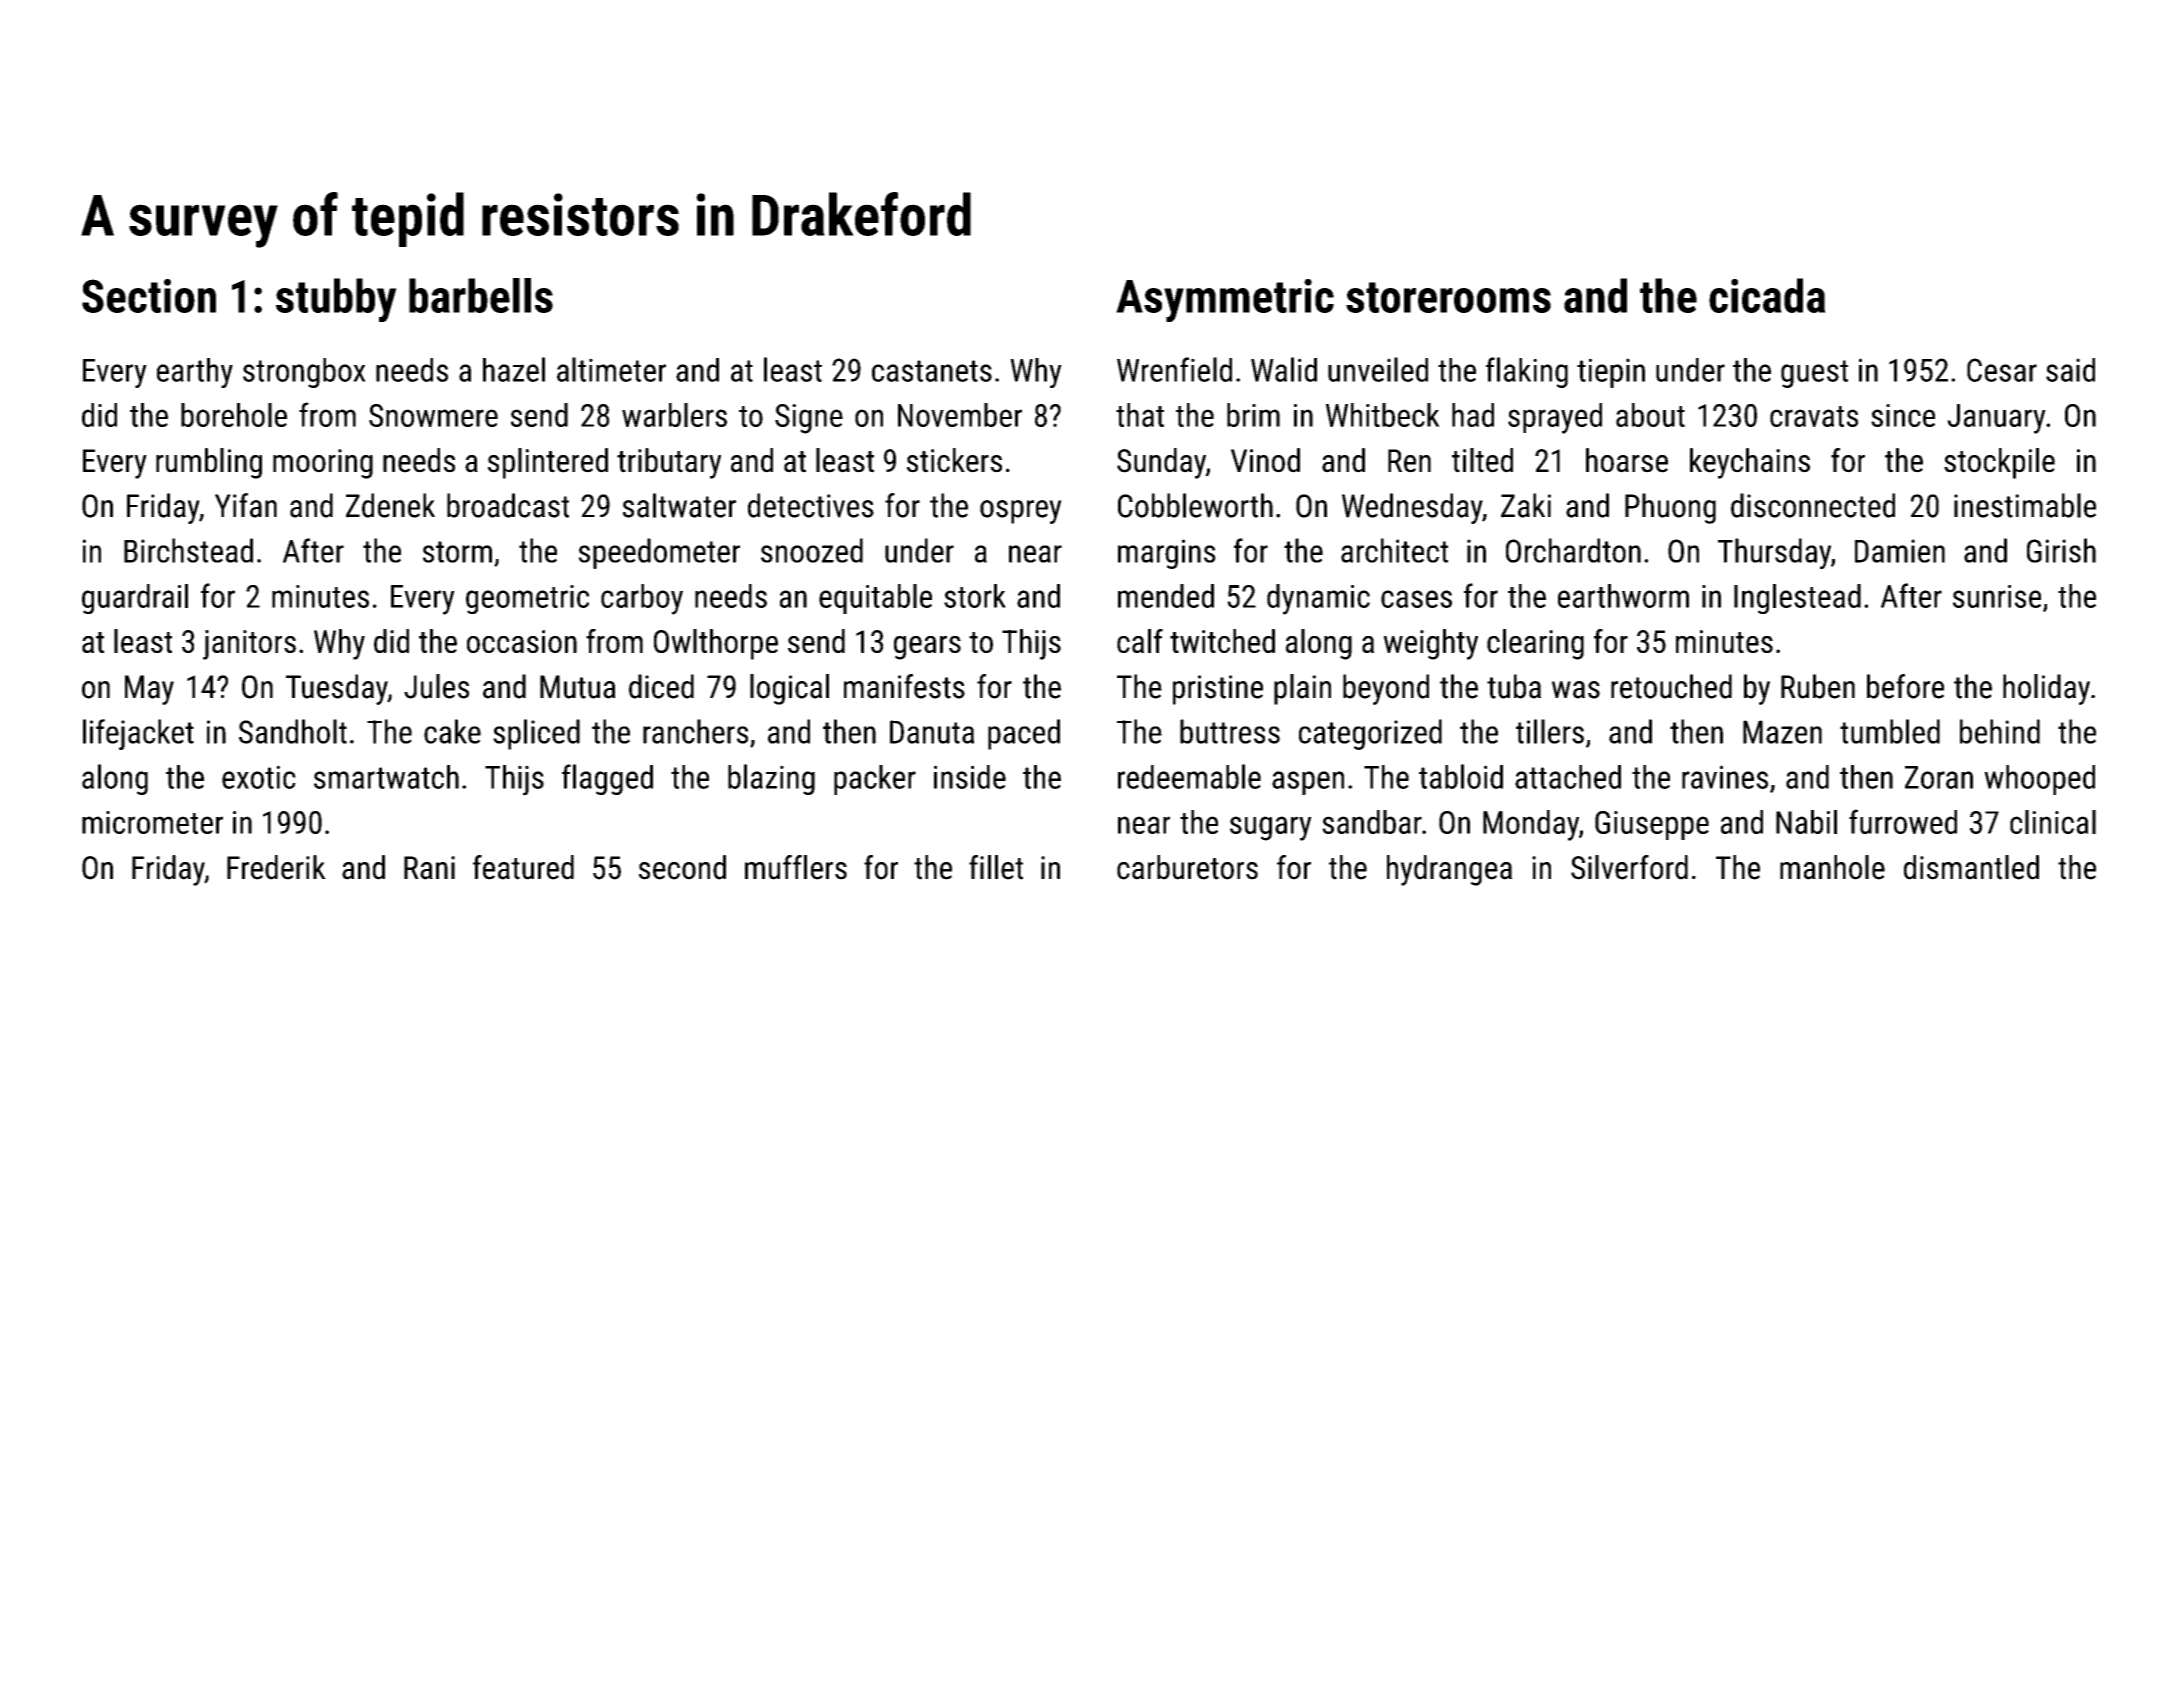 The height and width of the screenshot is (1683, 2178). What do you see at coordinates (811, 505) in the screenshot?
I see `detectives` at bounding box center [811, 505].
